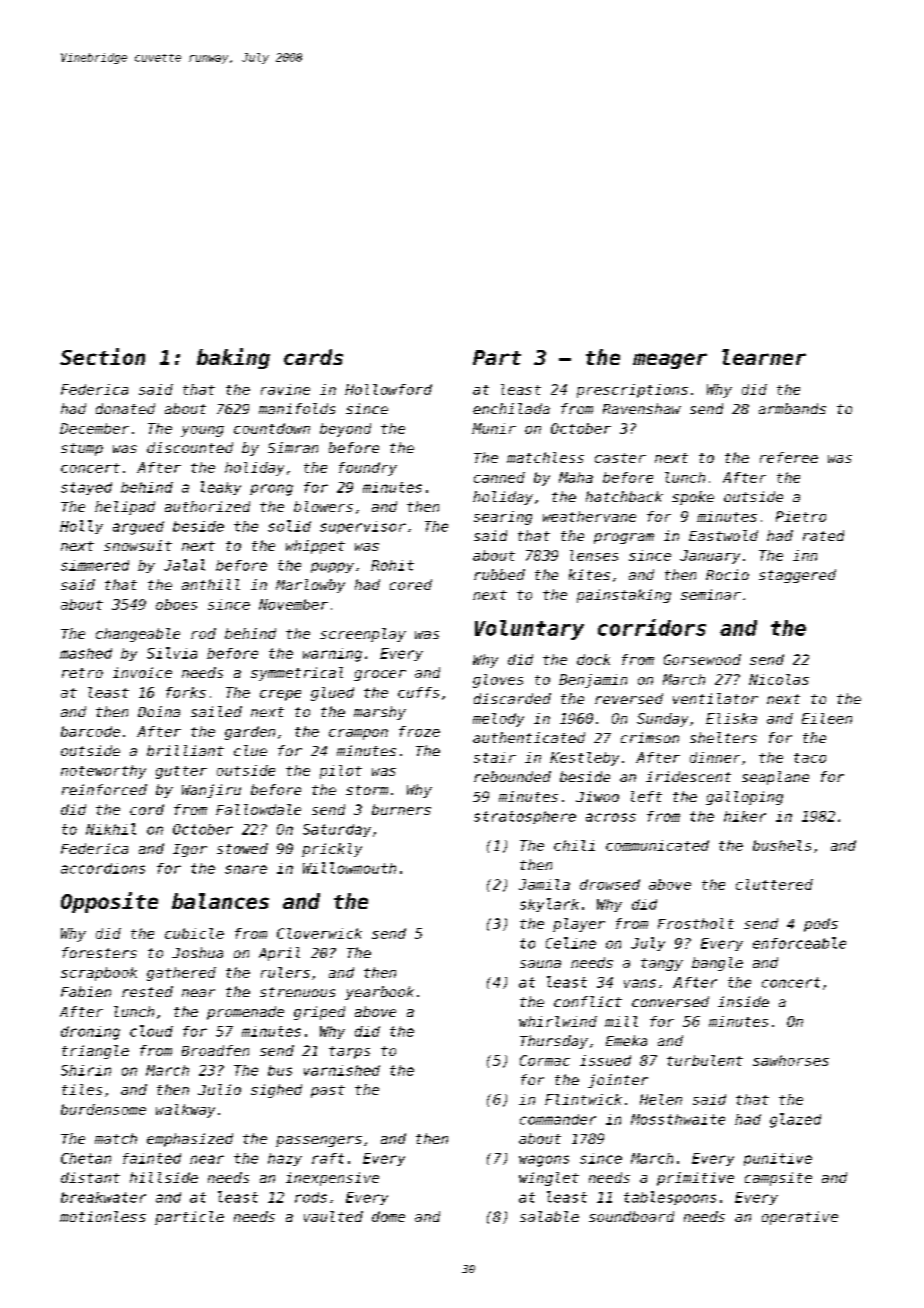 The width and height of the page is (924, 1308). What do you see at coordinates (125, 408) in the page?
I see `donated` at bounding box center [125, 408].
